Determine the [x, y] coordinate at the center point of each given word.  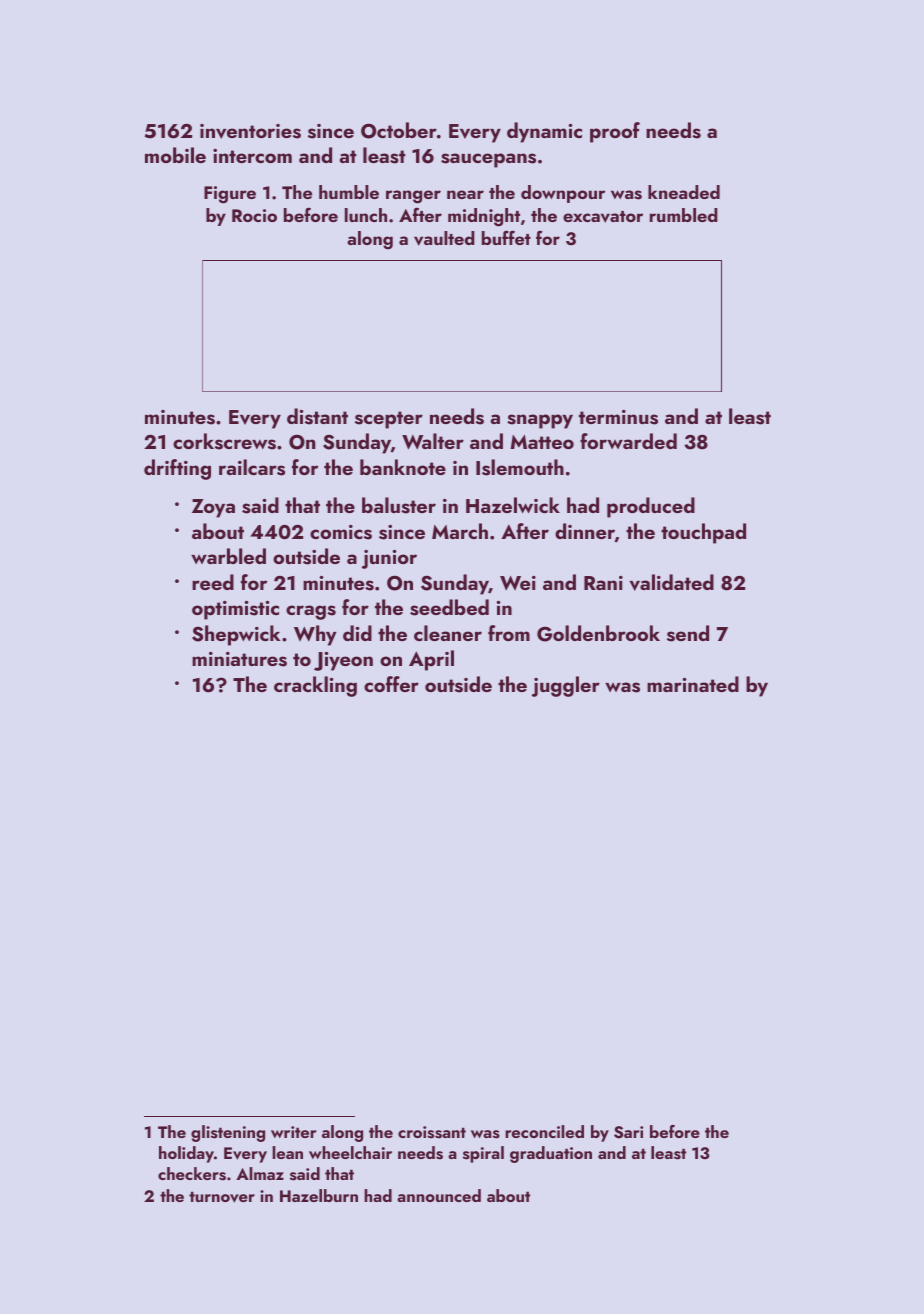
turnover [222, 1197]
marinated [693, 684]
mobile [175, 155]
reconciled [544, 1131]
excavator [603, 217]
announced [439, 1195]
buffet [506, 237]
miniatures [239, 659]
